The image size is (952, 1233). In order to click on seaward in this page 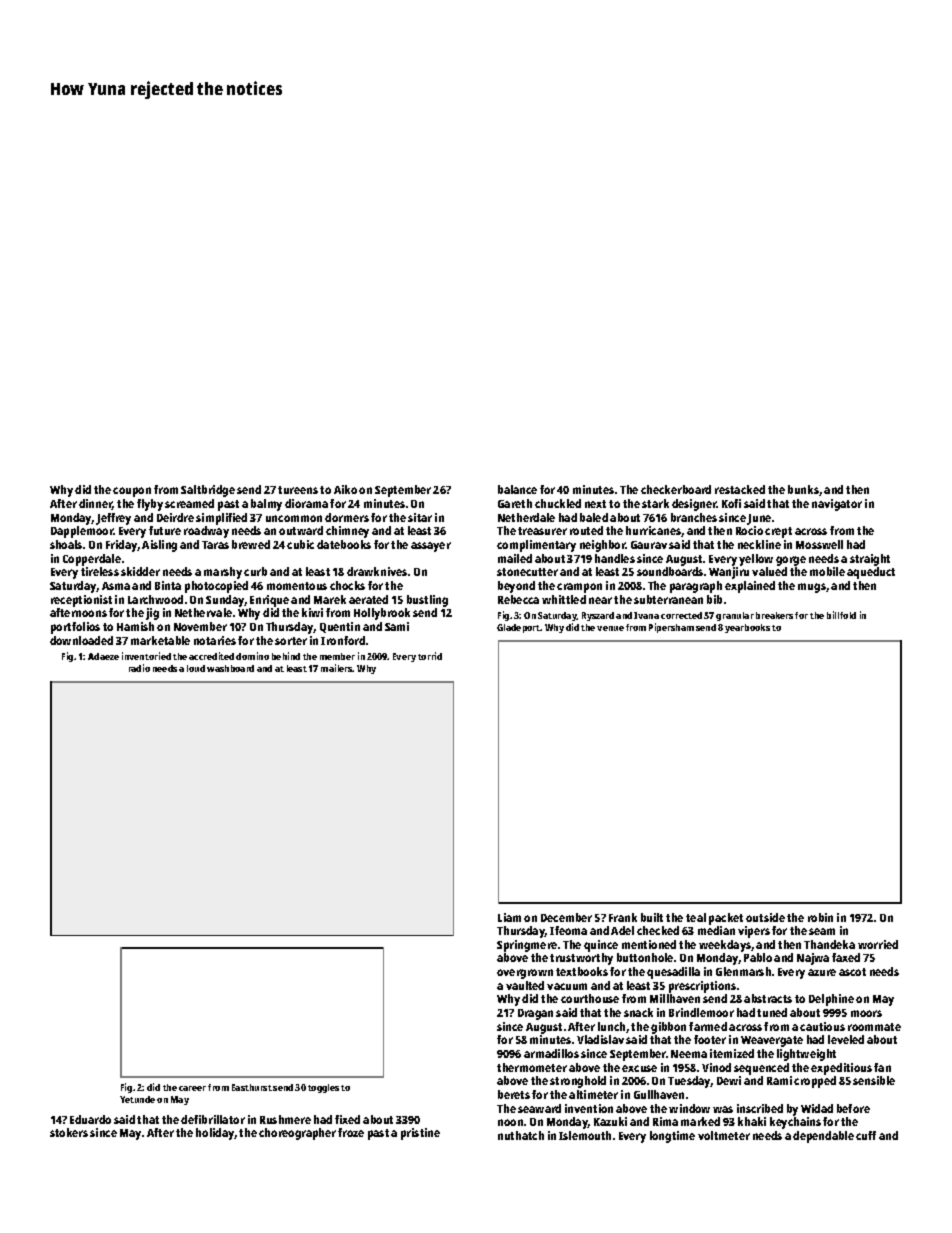, I will do `click(539, 1108)`.
